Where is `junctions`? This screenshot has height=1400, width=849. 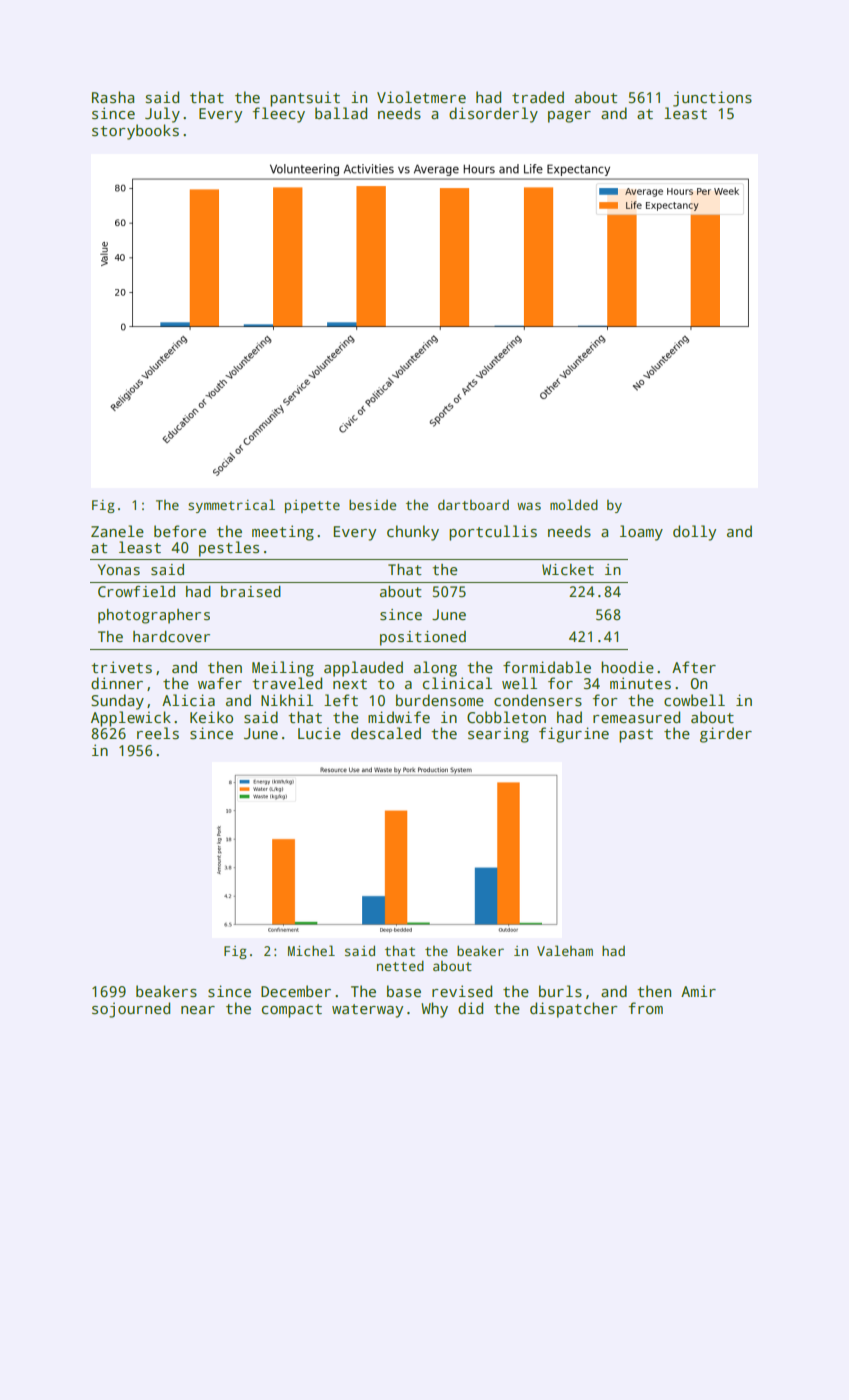 junctions is located at coordinates (712, 99).
